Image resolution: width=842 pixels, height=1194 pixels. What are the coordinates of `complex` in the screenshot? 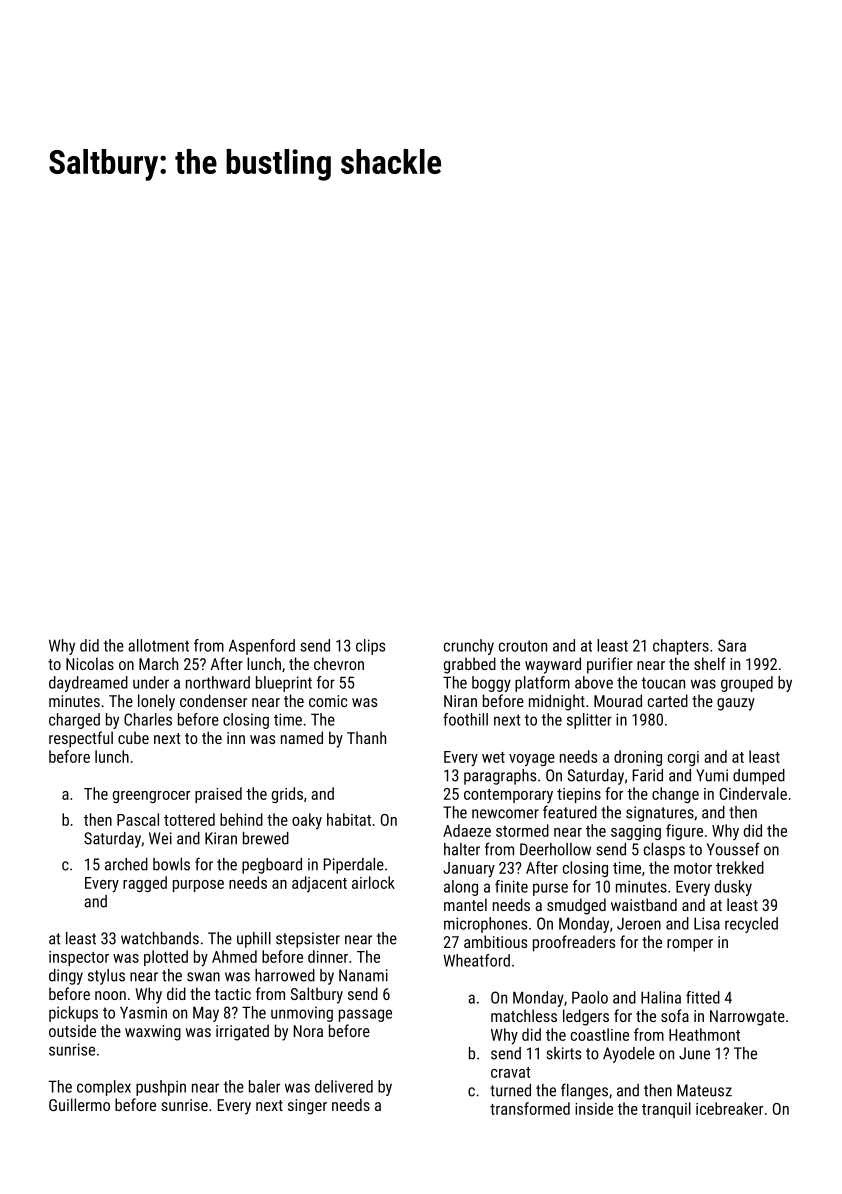 It's located at (104, 1088).
